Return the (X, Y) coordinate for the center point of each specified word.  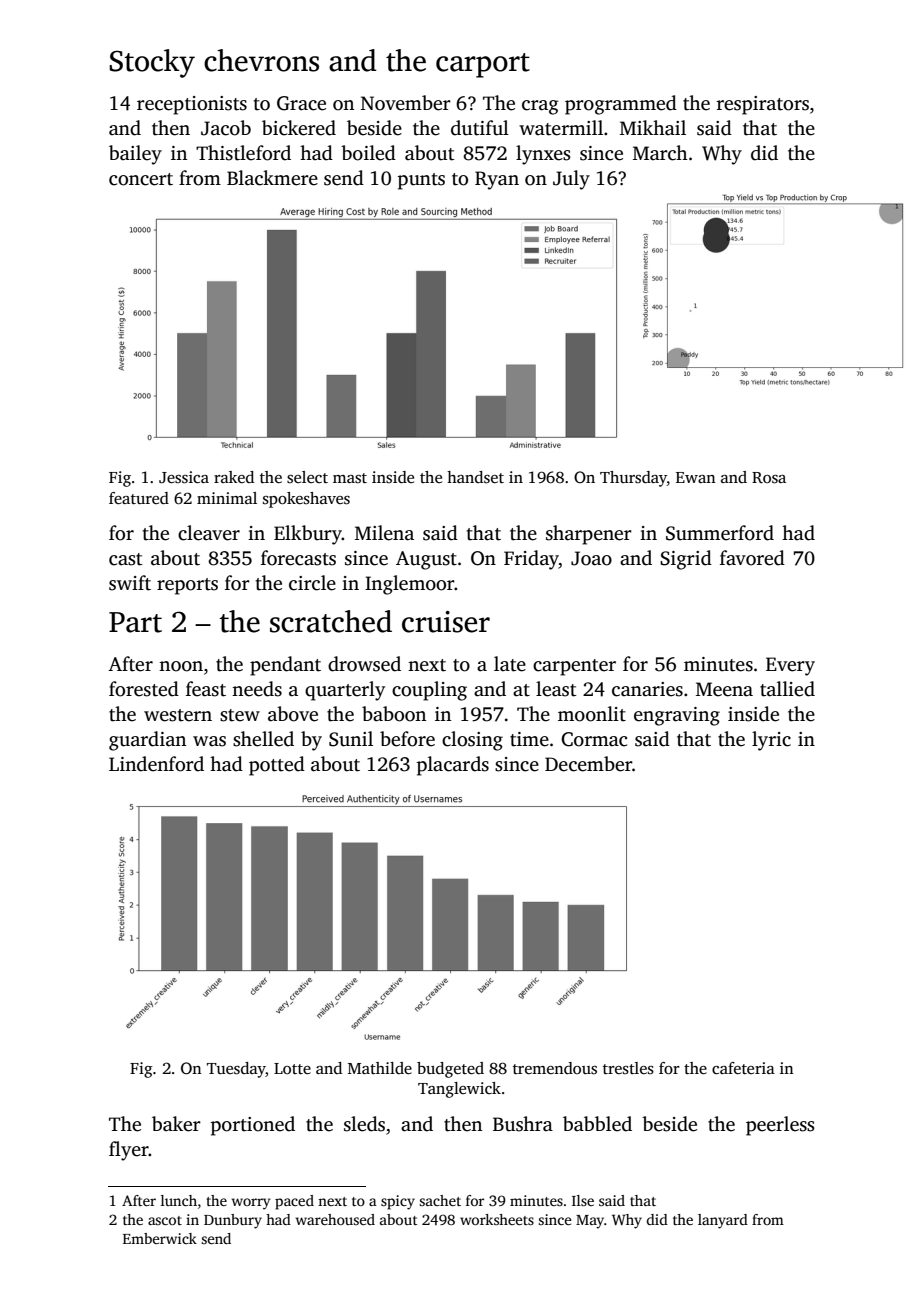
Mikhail (653, 127)
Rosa (769, 478)
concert (141, 179)
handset (475, 477)
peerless (780, 1126)
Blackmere (272, 178)
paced (294, 1202)
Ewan (696, 477)
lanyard (723, 1221)
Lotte (292, 1068)
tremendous (555, 1068)
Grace (301, 103)
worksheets (497, 1219)
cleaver (209, 533)
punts (421, 181)
